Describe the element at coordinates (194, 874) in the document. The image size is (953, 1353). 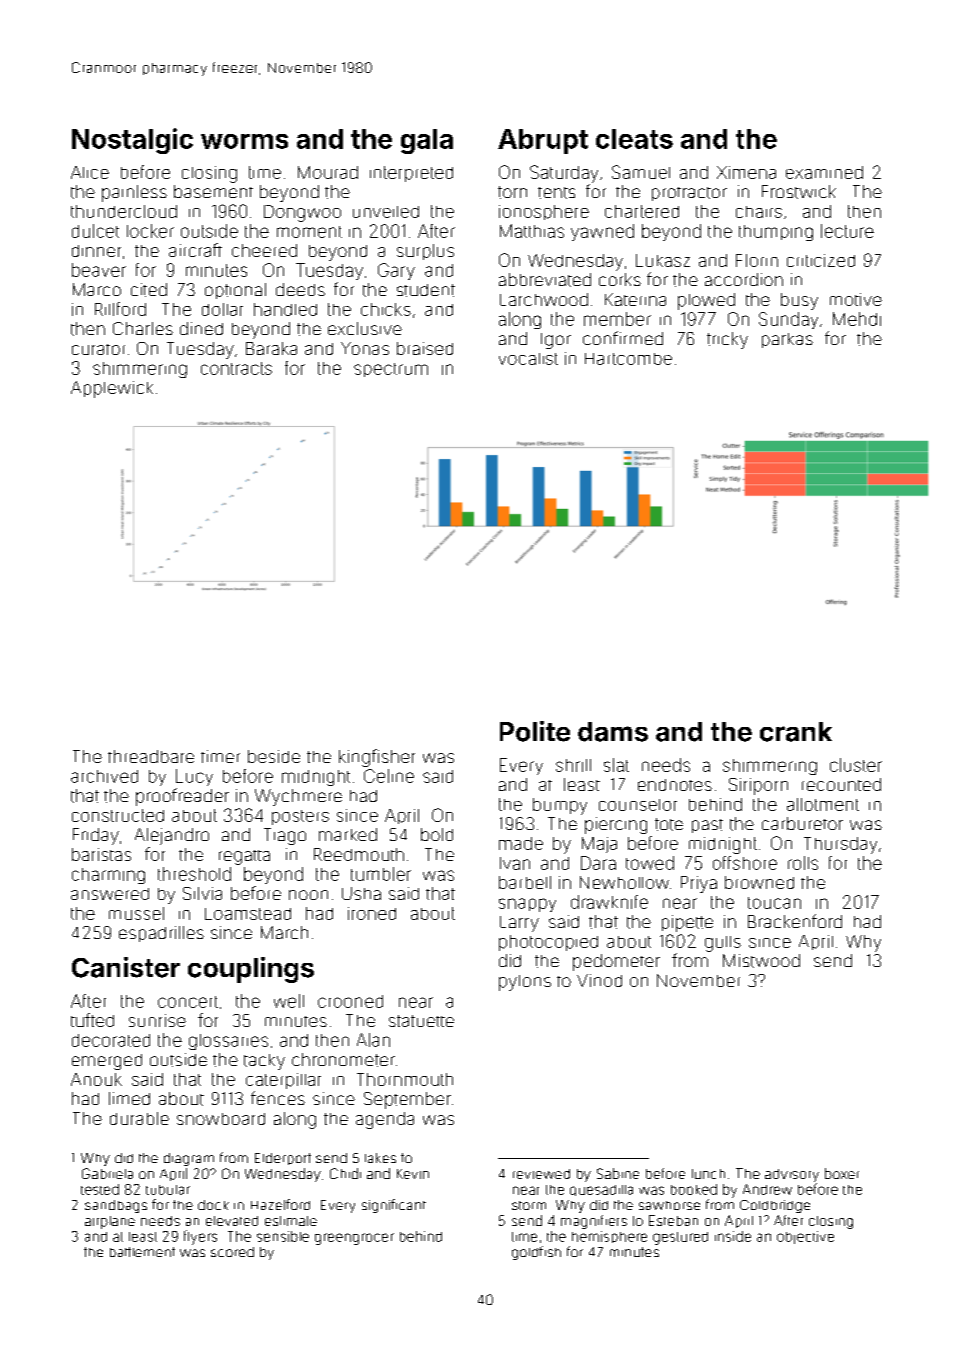
I see `threshold` at that location.
